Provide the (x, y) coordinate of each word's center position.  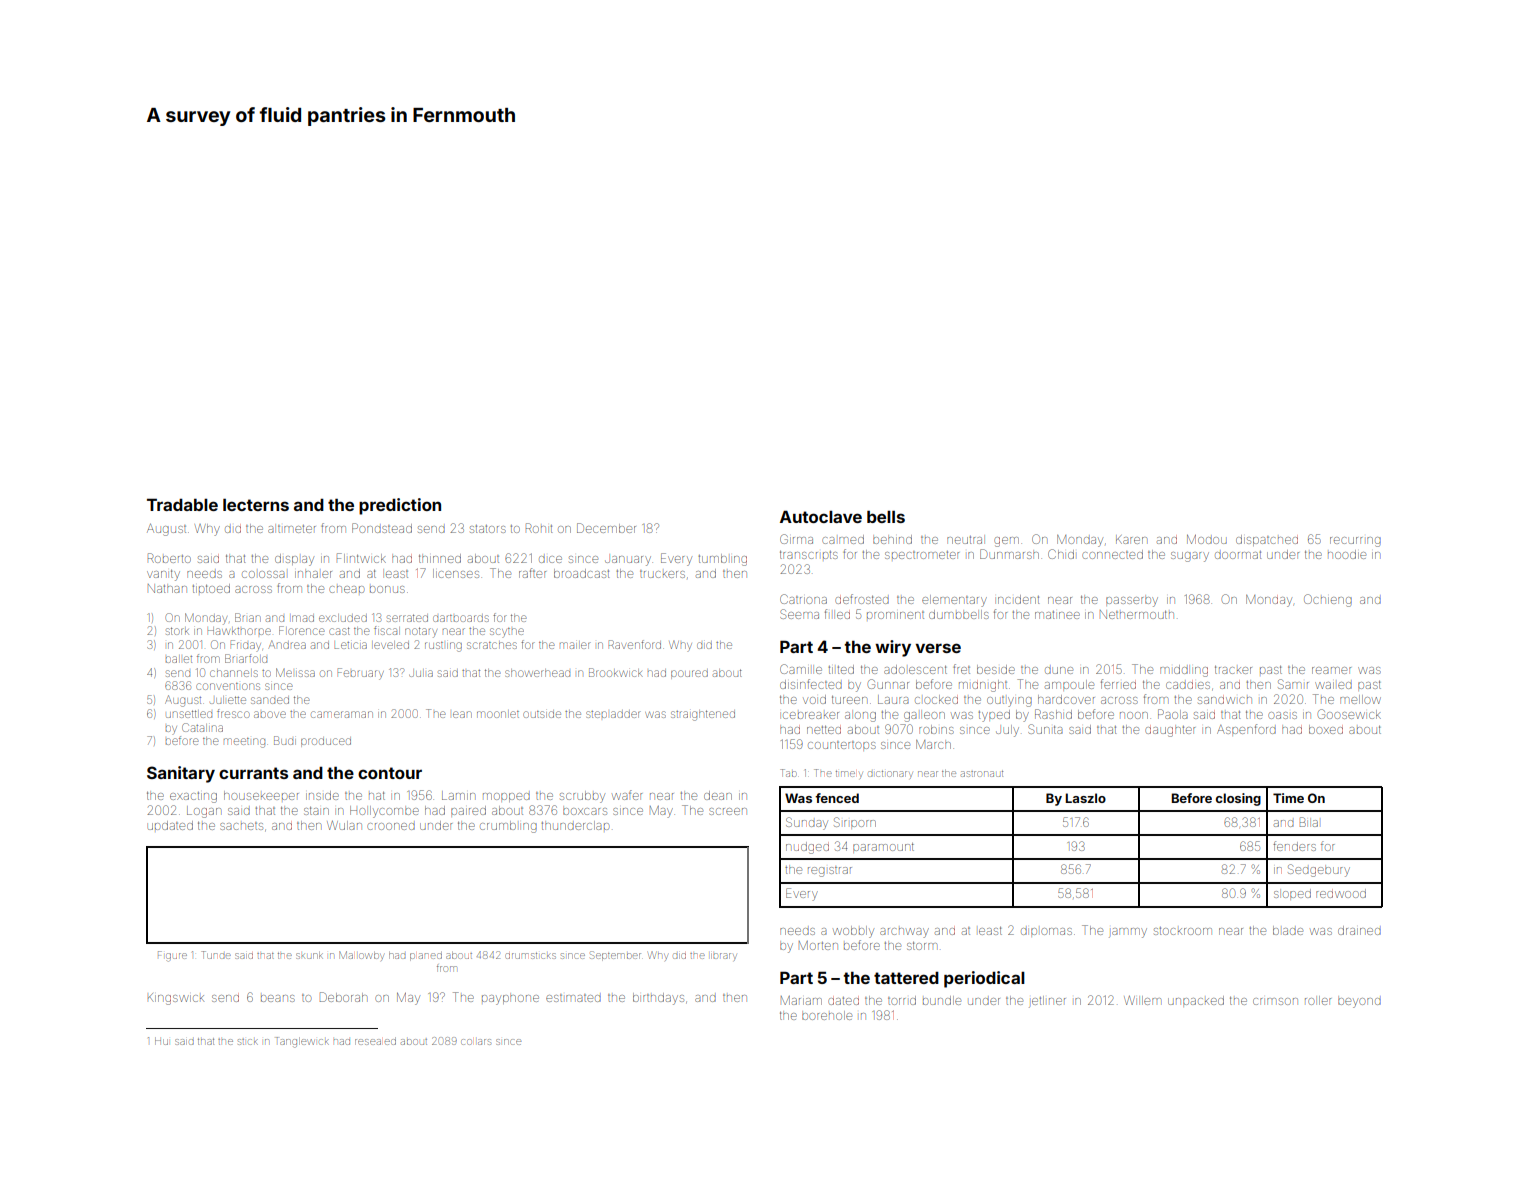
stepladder (613, 714)
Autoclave (821, 516)
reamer (1331, 670)
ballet (179, 659)
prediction (400, 506)
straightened (703, 715)
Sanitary (181, 774)
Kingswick (176, 999)
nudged (807, 848)
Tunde (216, 955)
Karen (1131, 539)
